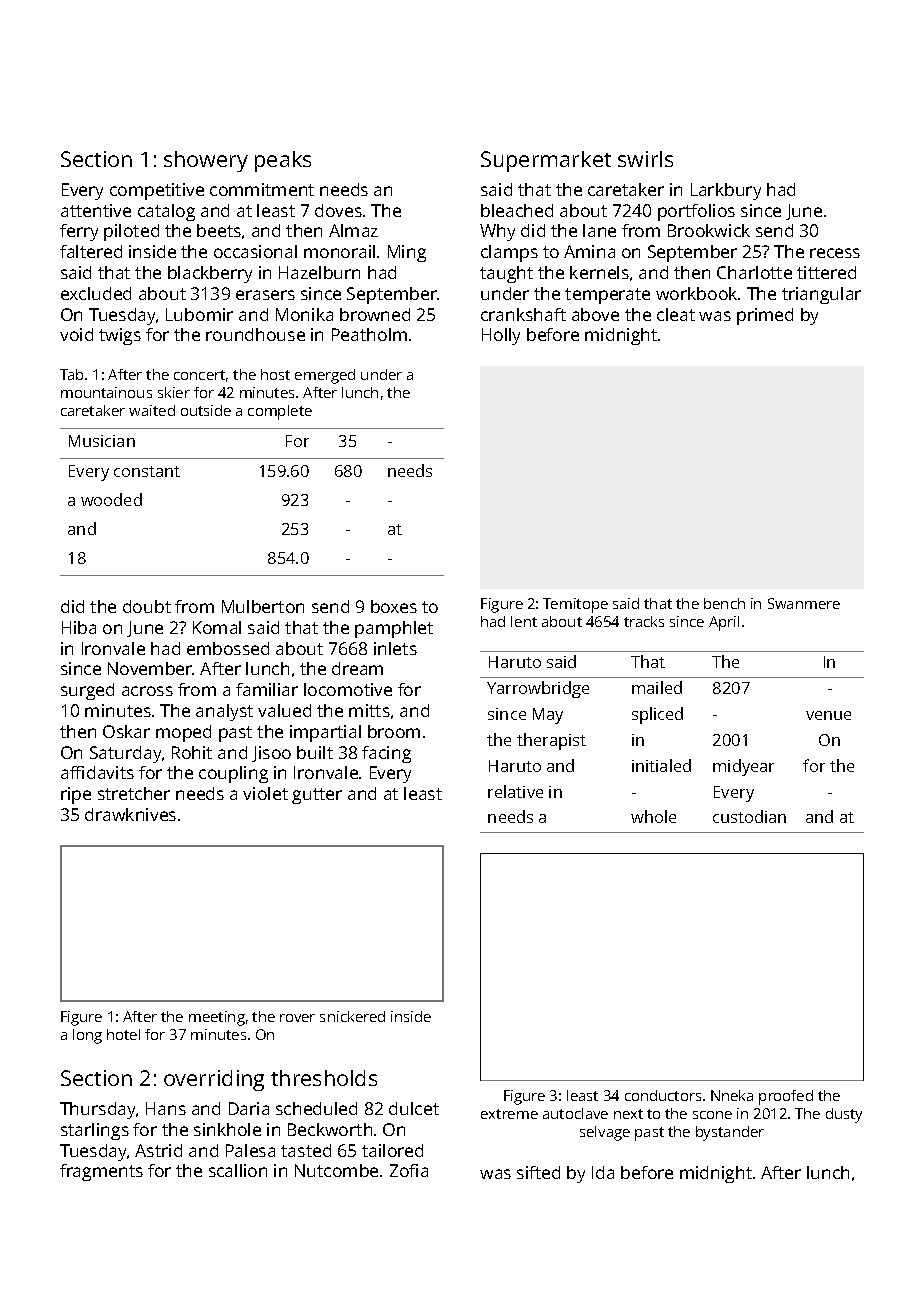  I want to click on venue, so click(828, 715).
